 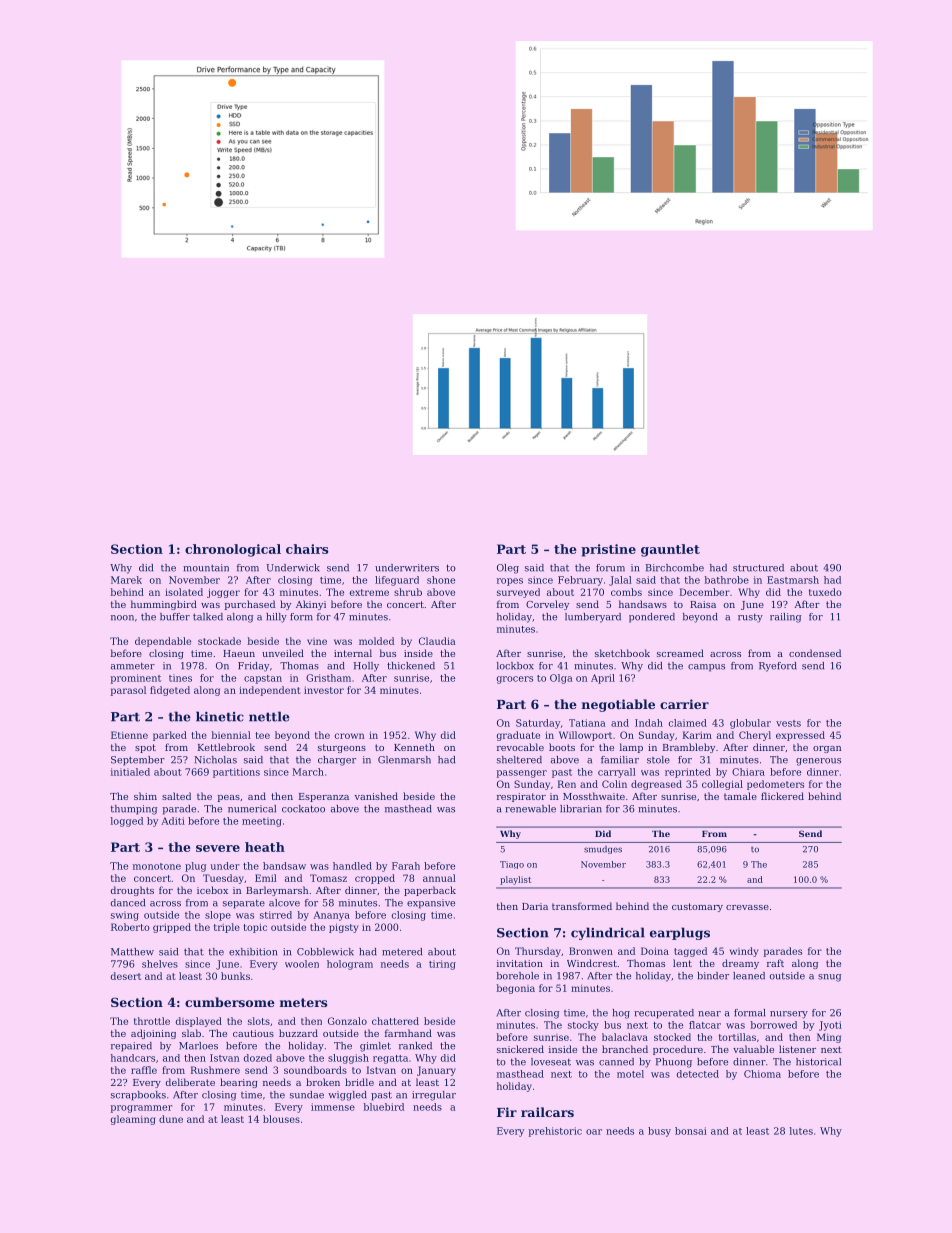 What do you see at coordinates (709, 1014) in the screenshot?
I see `near` at bounding box center [709, 1014].
